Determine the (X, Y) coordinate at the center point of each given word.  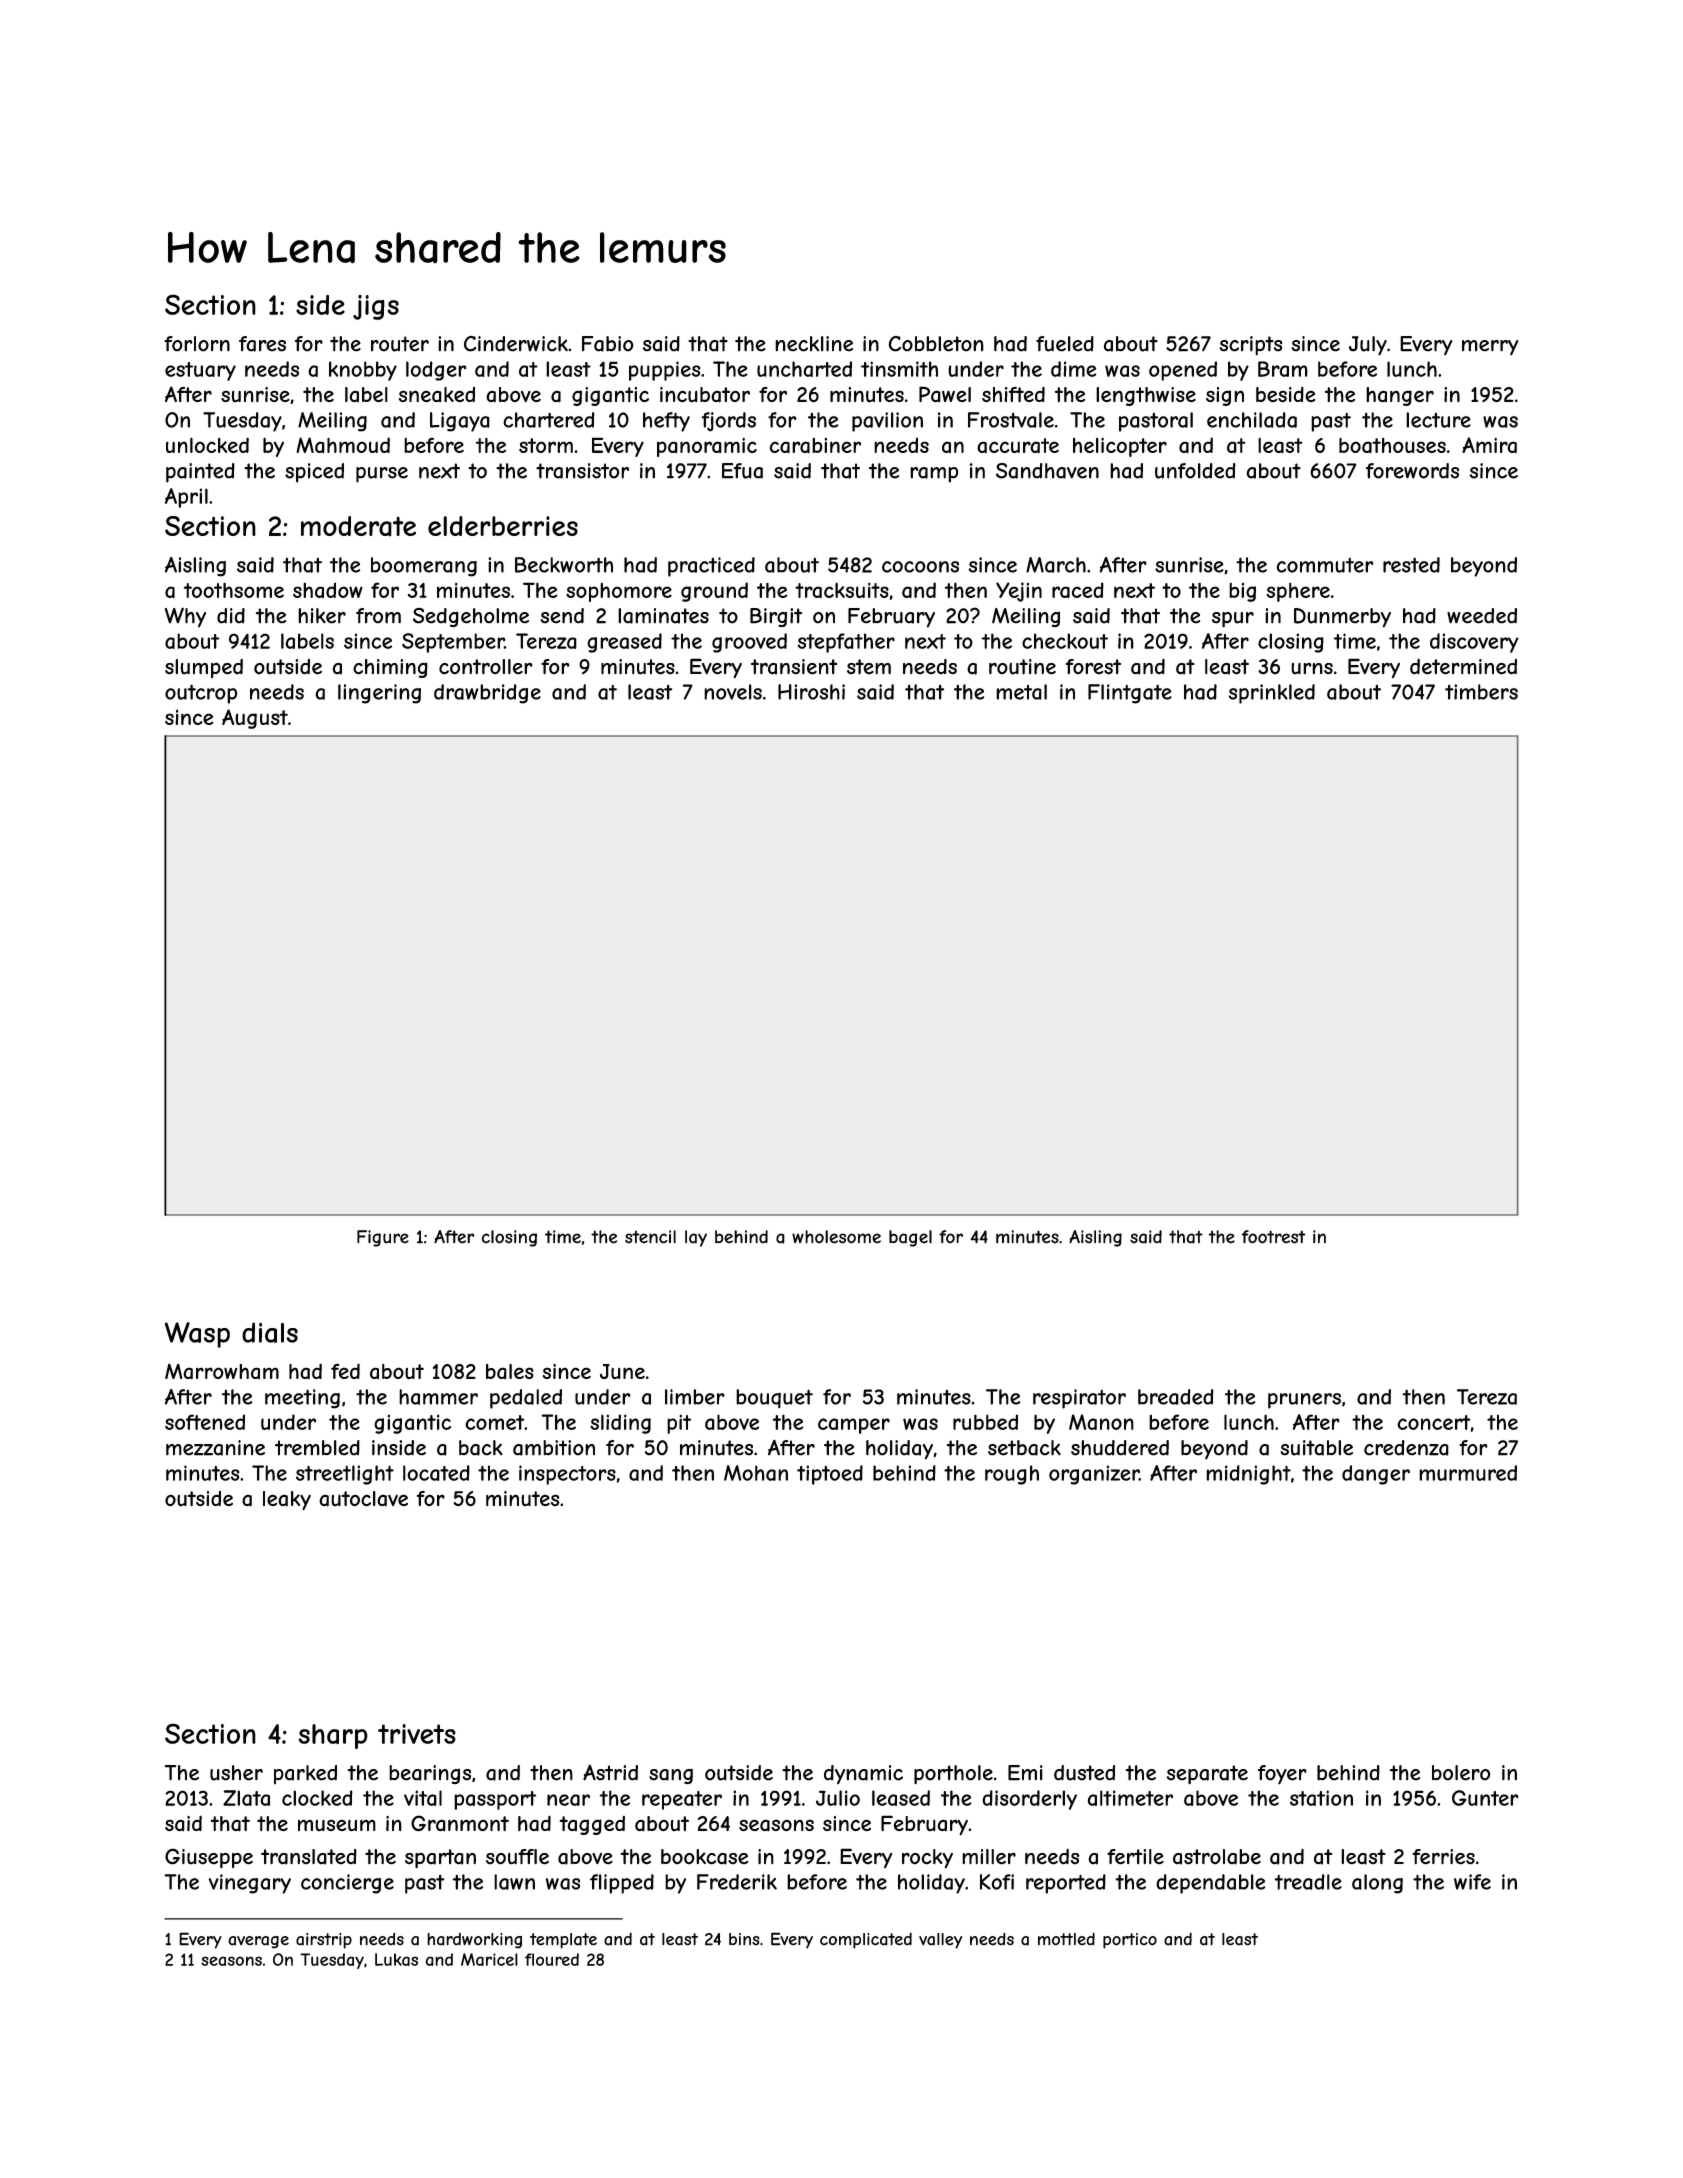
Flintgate (1130, 694)
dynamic (863, 1775)
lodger (436, 371)
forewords (1412, 471)
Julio (838, 1798)
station (1321, 1798)
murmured (1468, 1473)
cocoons (920, 567)
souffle (517, 1857)
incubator (705, 395)
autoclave (363, 1499)
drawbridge (487, 694)
